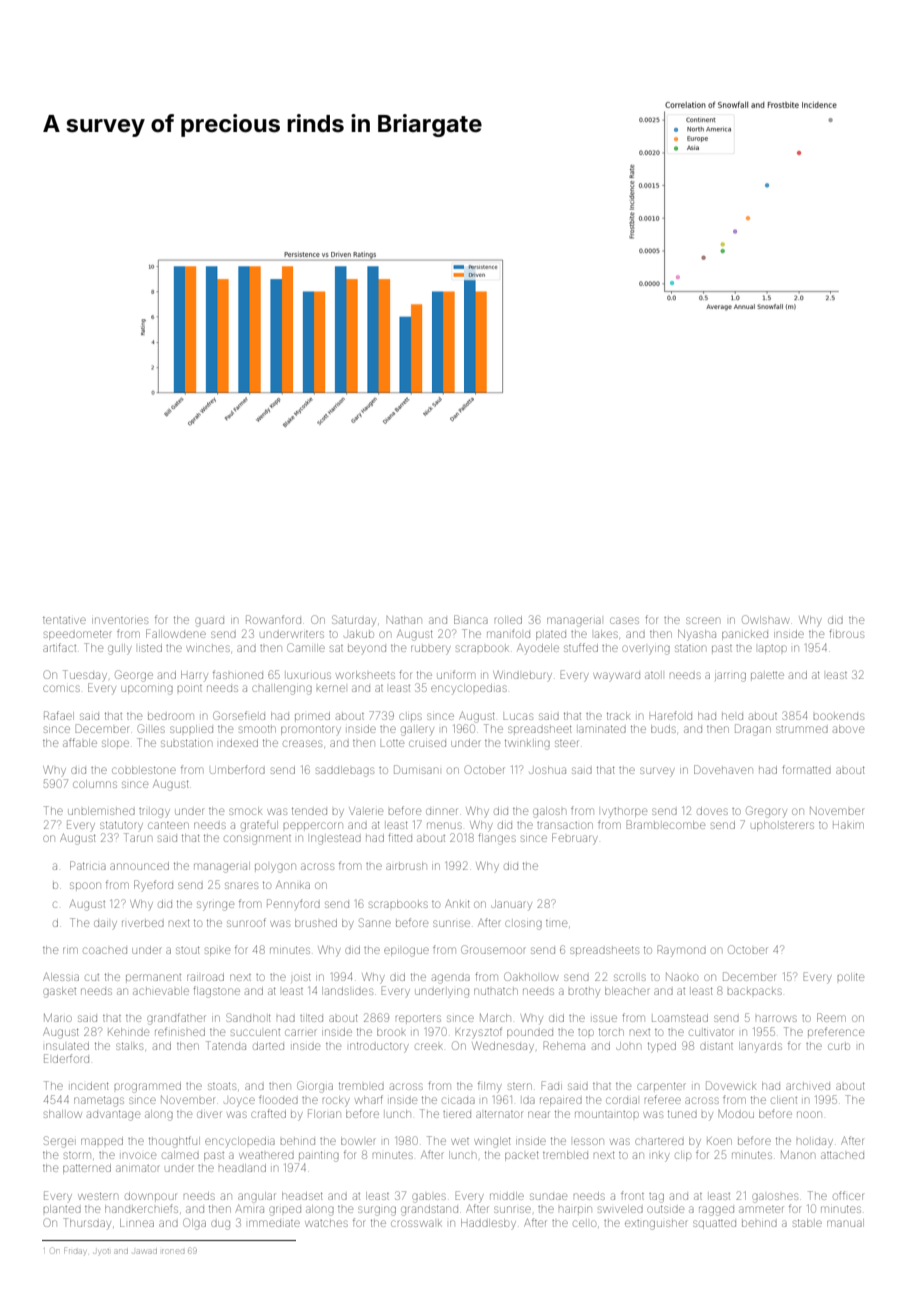 The height and width of the document is (1316, 908). What do you see at coordinates (497, 839) in the document?
I see `flanges` at bounding box center [497, 839].
